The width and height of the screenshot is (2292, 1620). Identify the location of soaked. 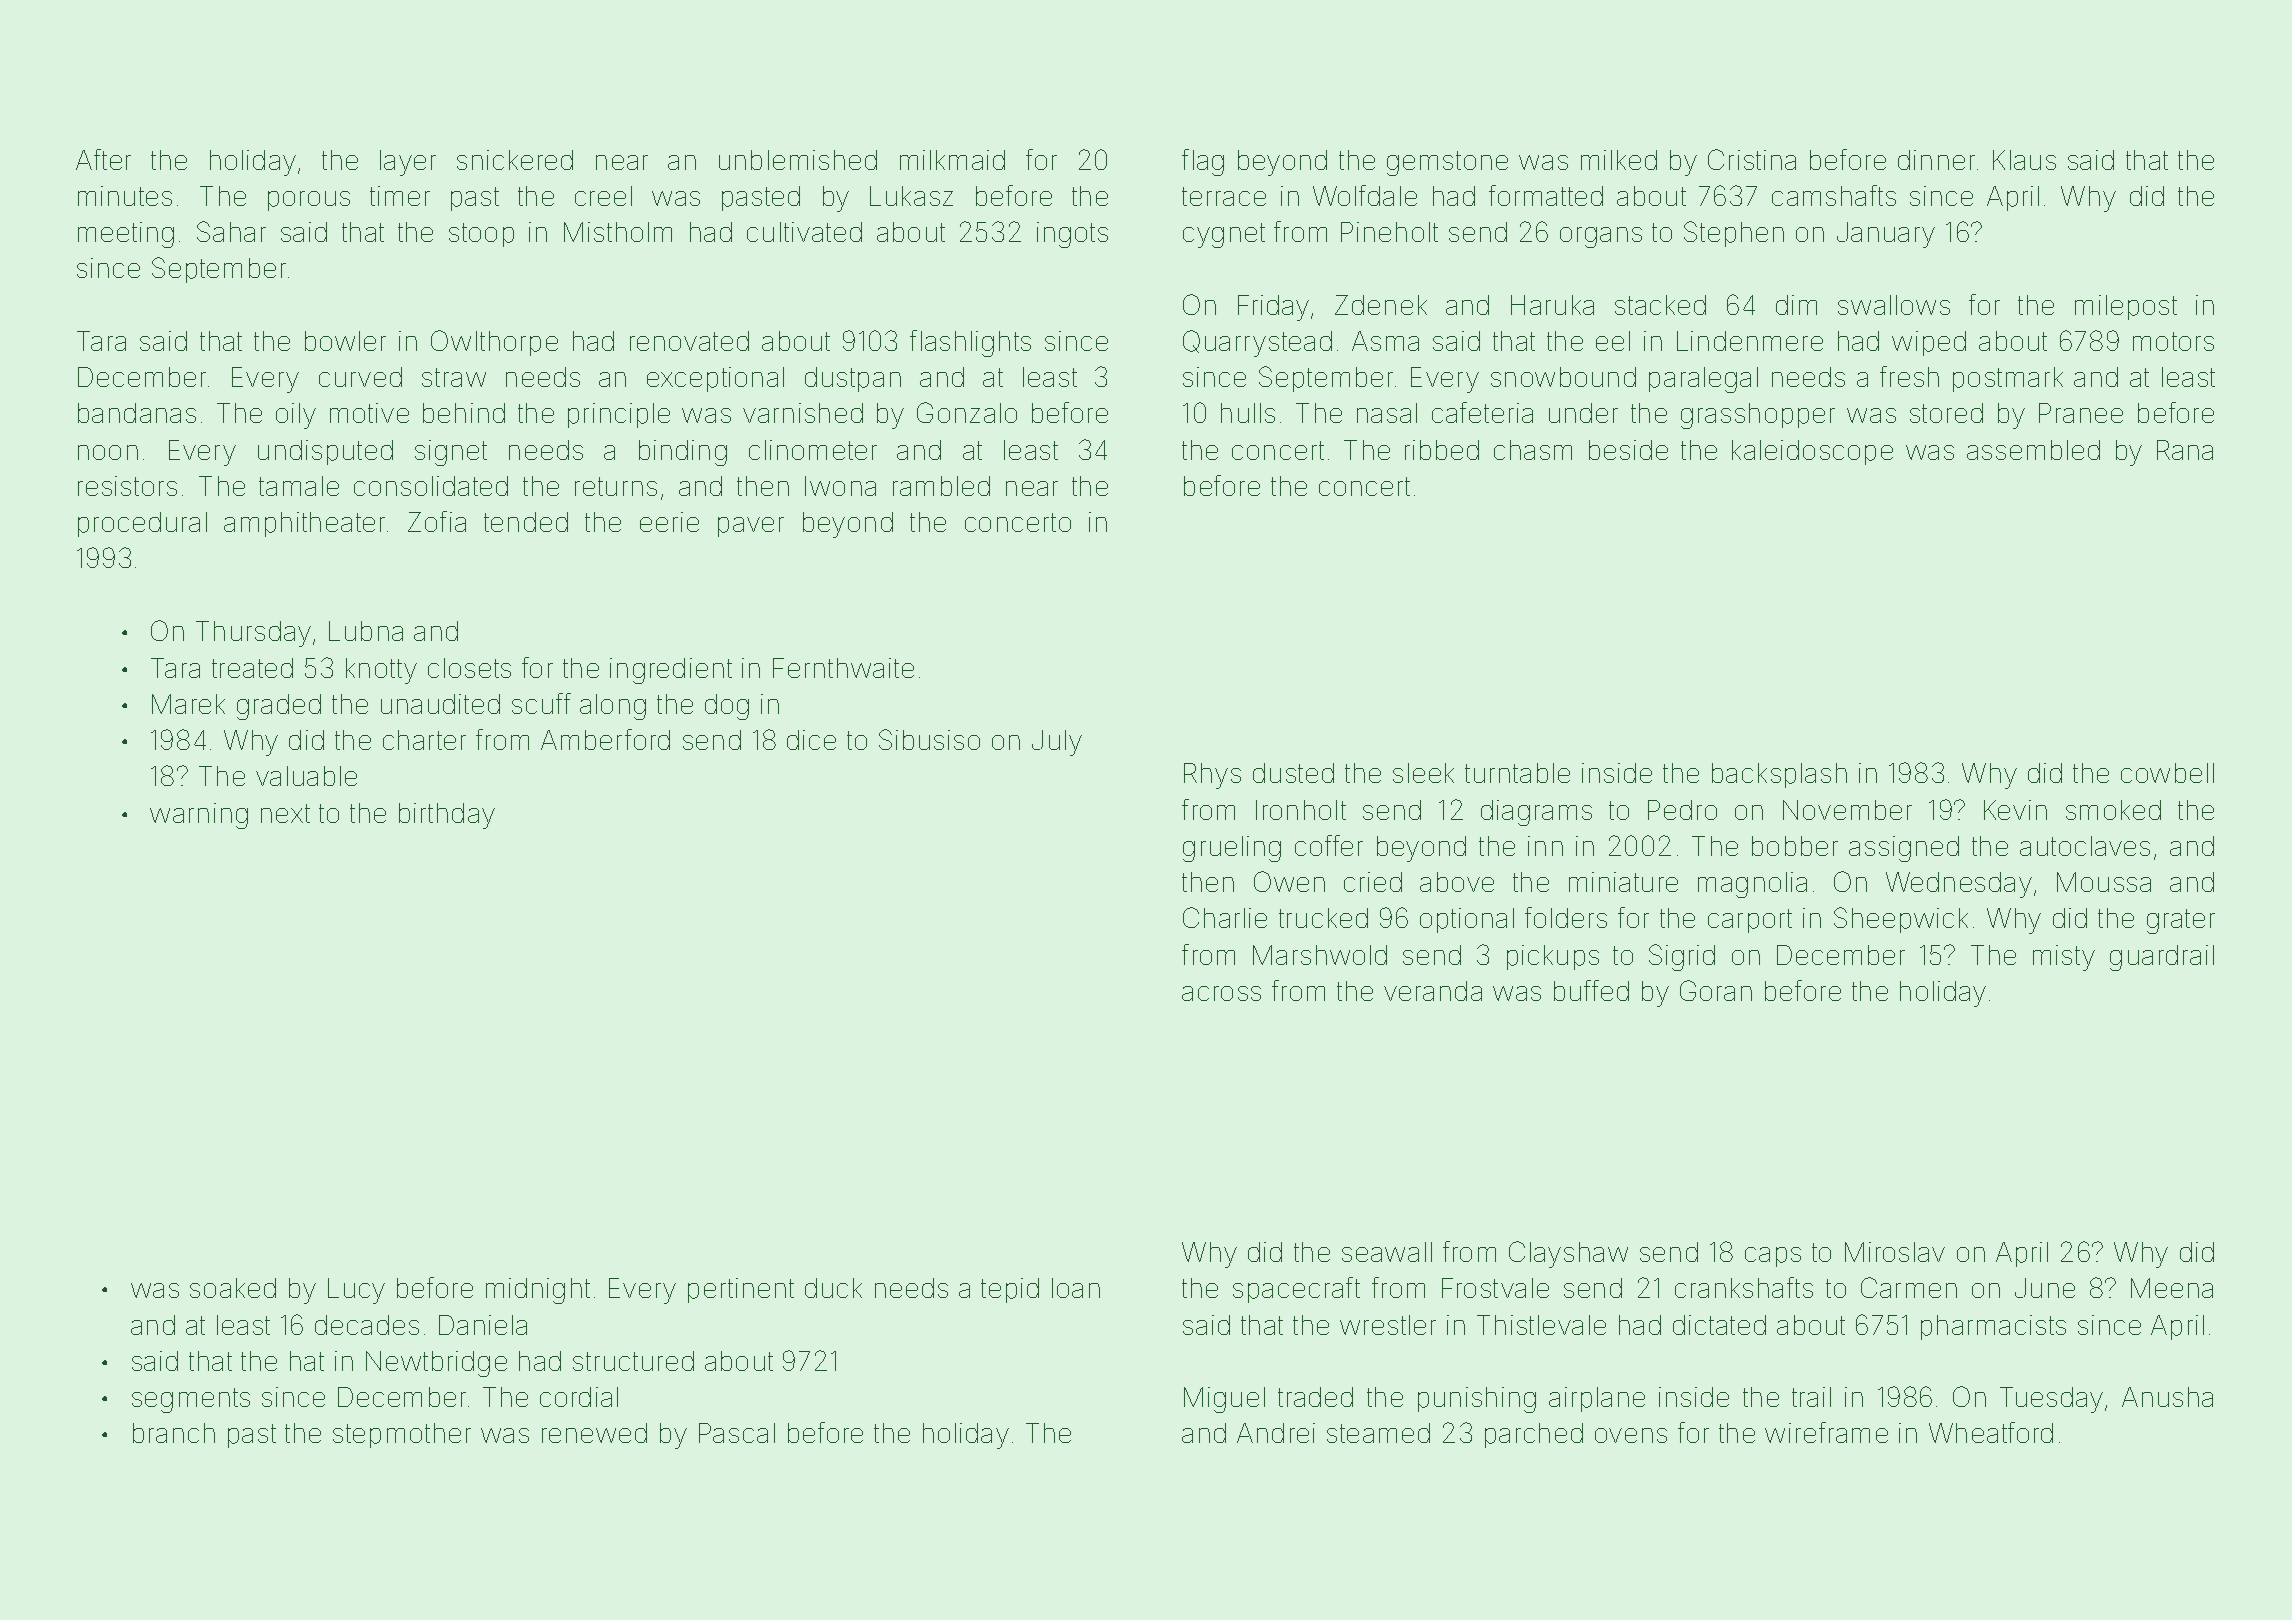
(233, 1288).
